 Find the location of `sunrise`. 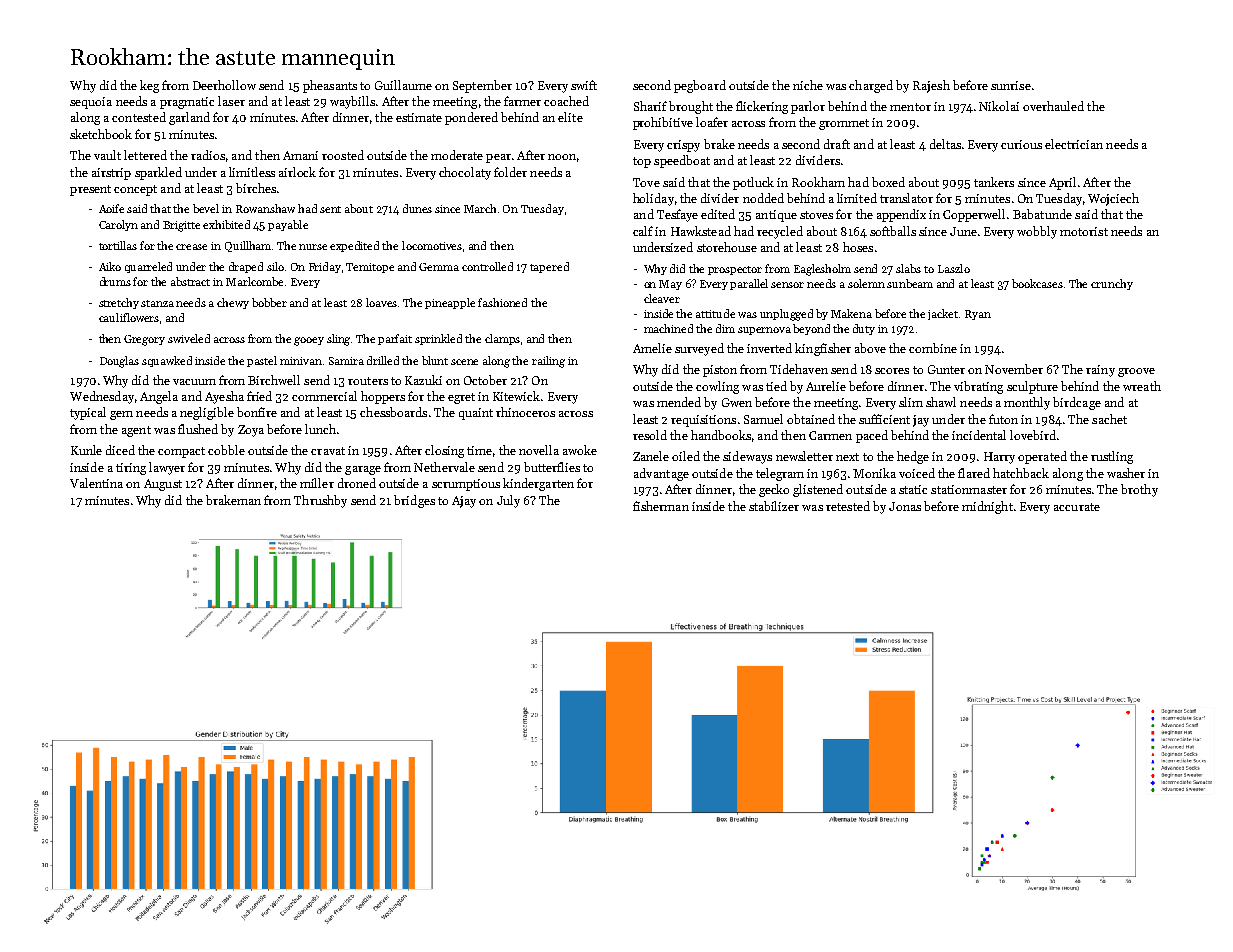

sunrise is located at coordinates (1011, 85).
